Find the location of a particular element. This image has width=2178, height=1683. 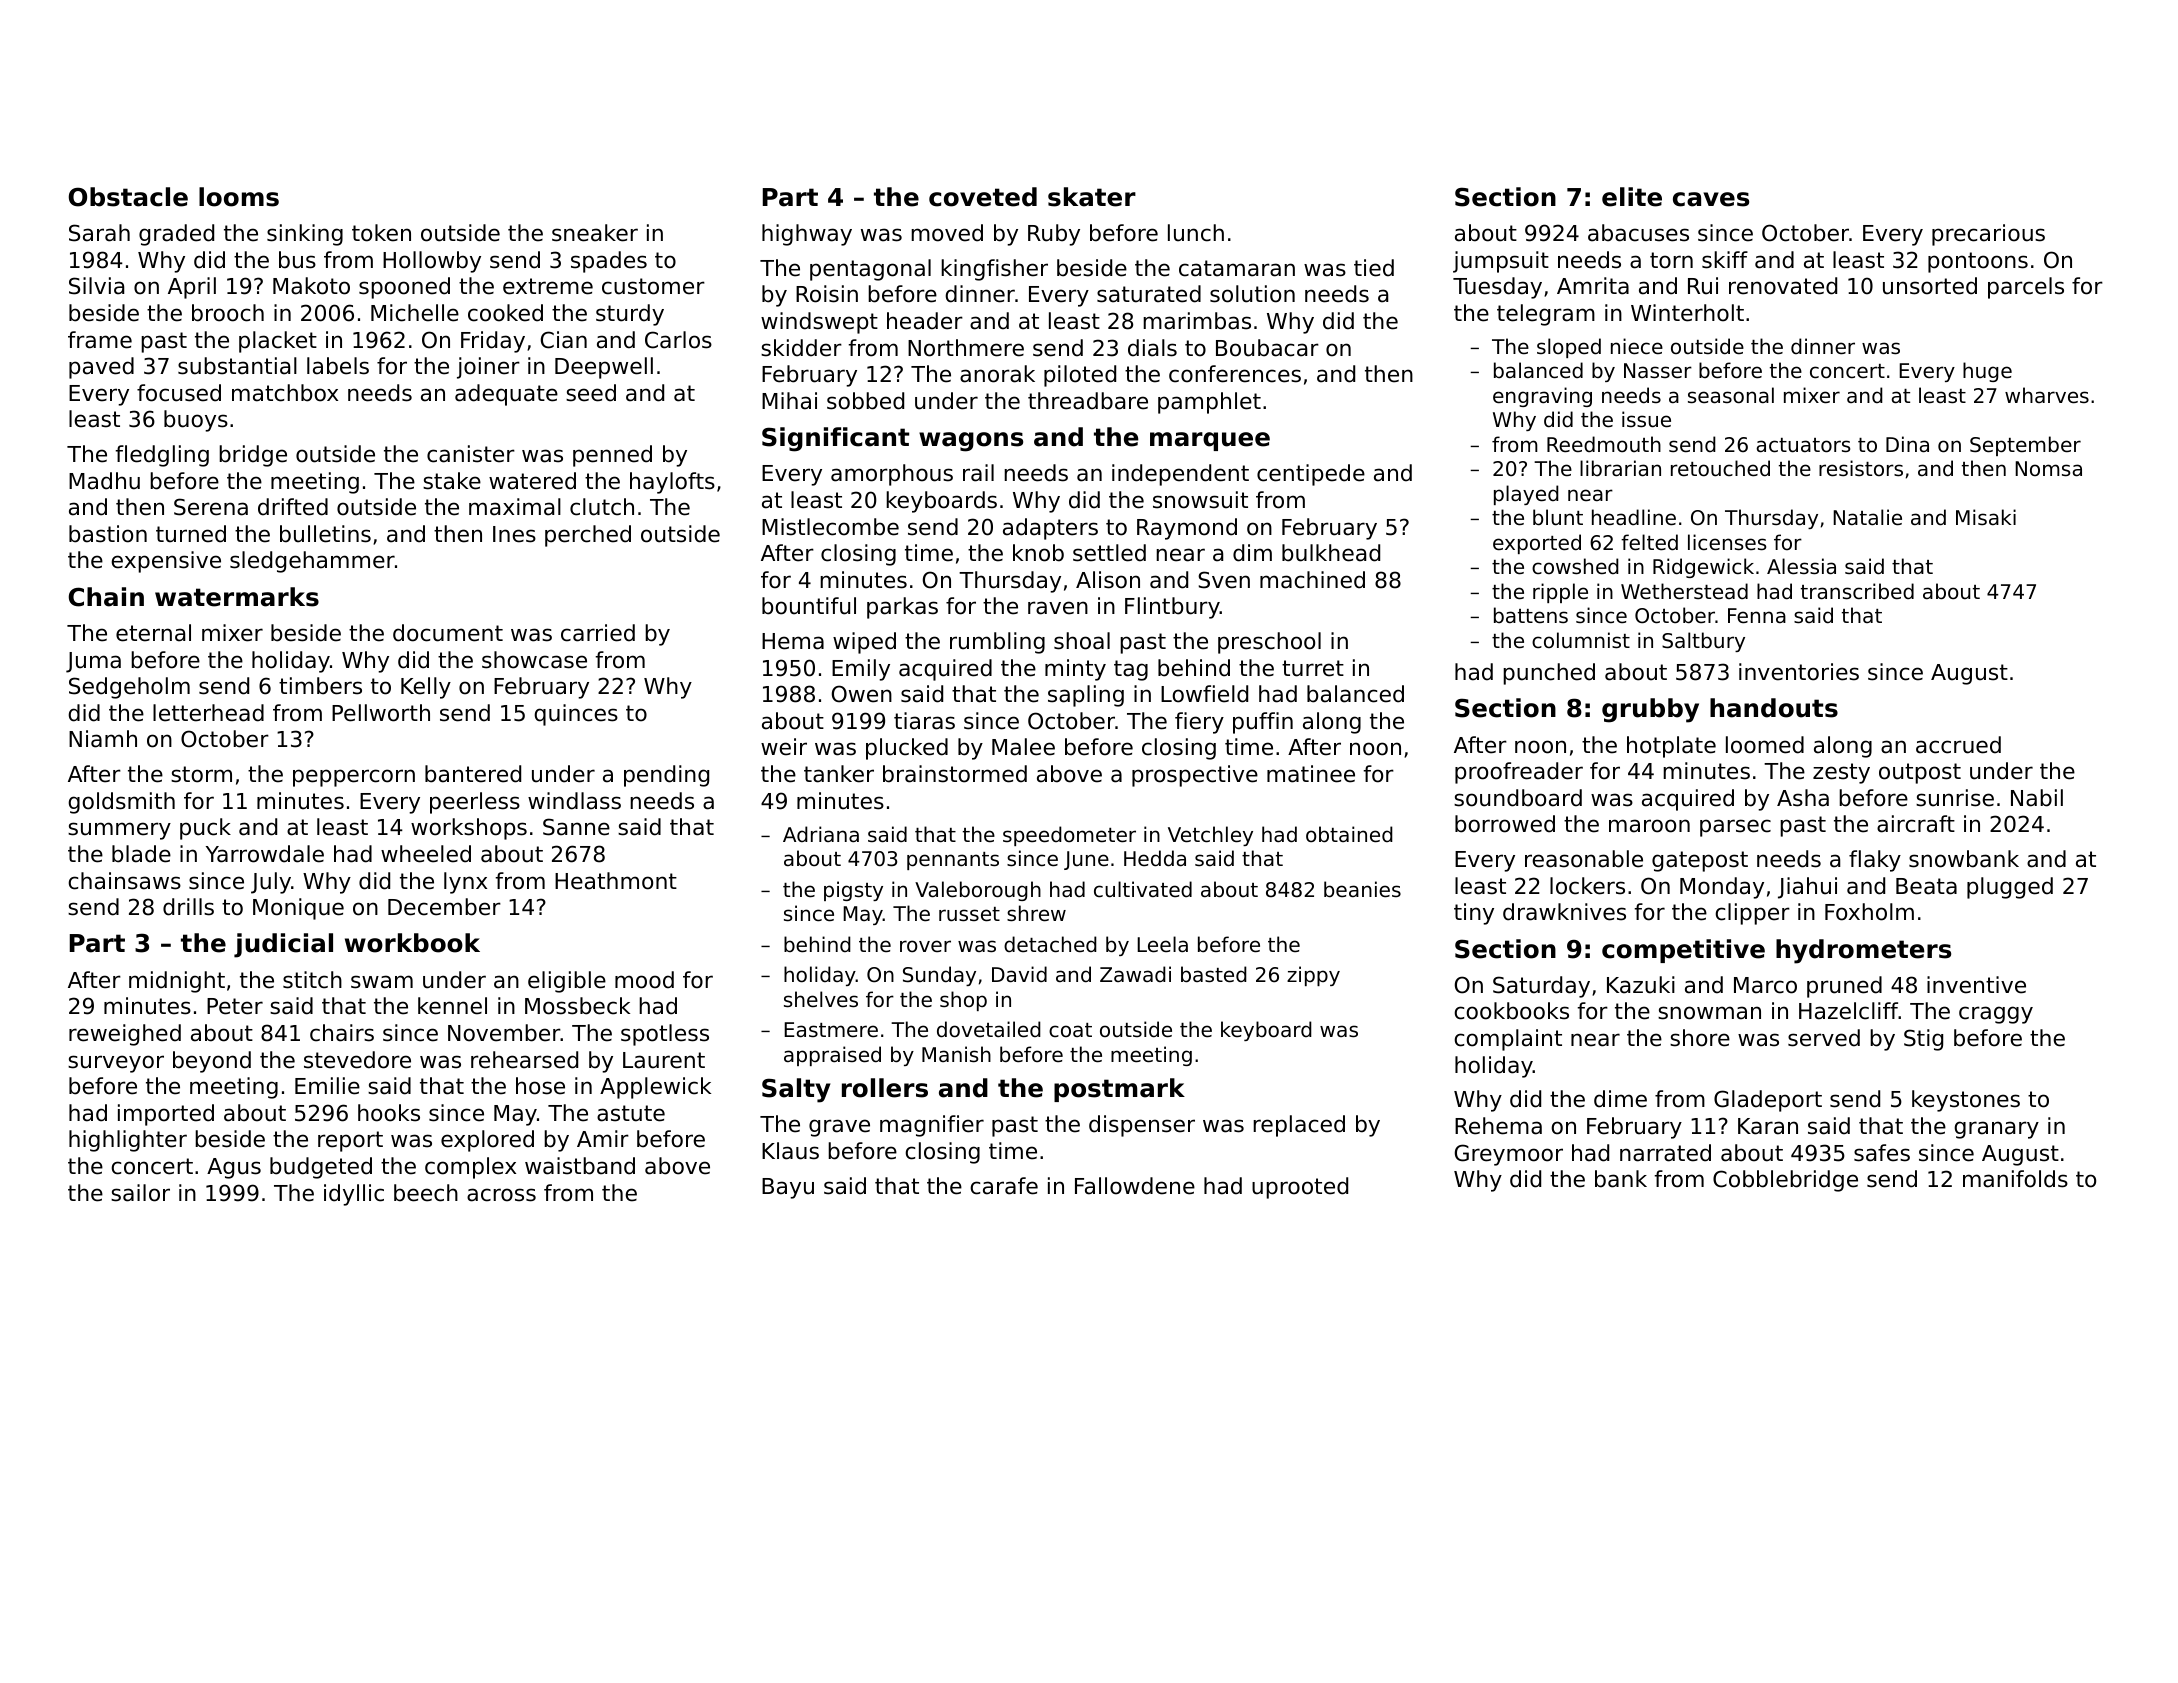

cultivated is located at coordinates (1143, 889).
